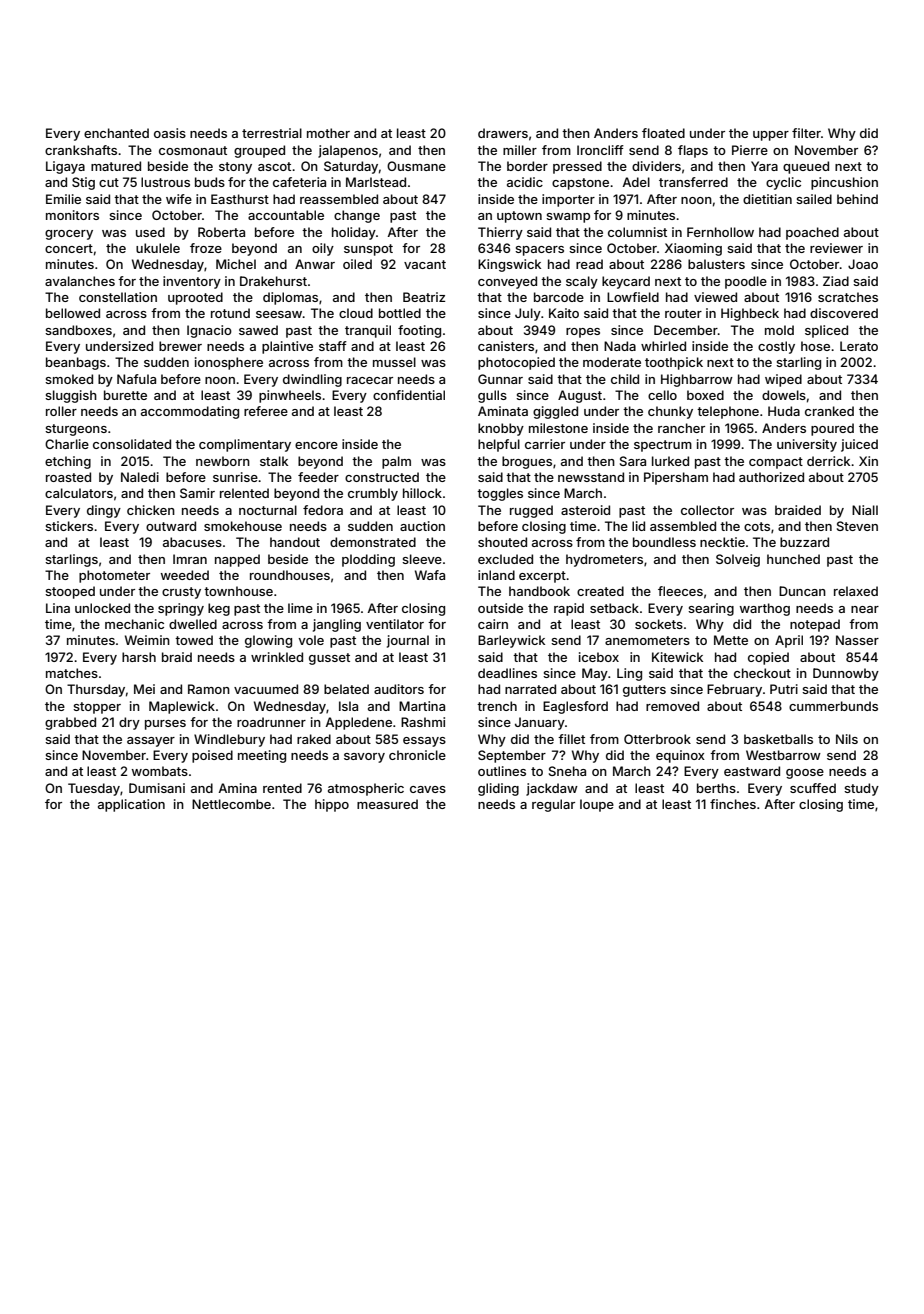 The width and height of the screenshot is (924, 1314). I want to click on canisters, so click(506, 346).
